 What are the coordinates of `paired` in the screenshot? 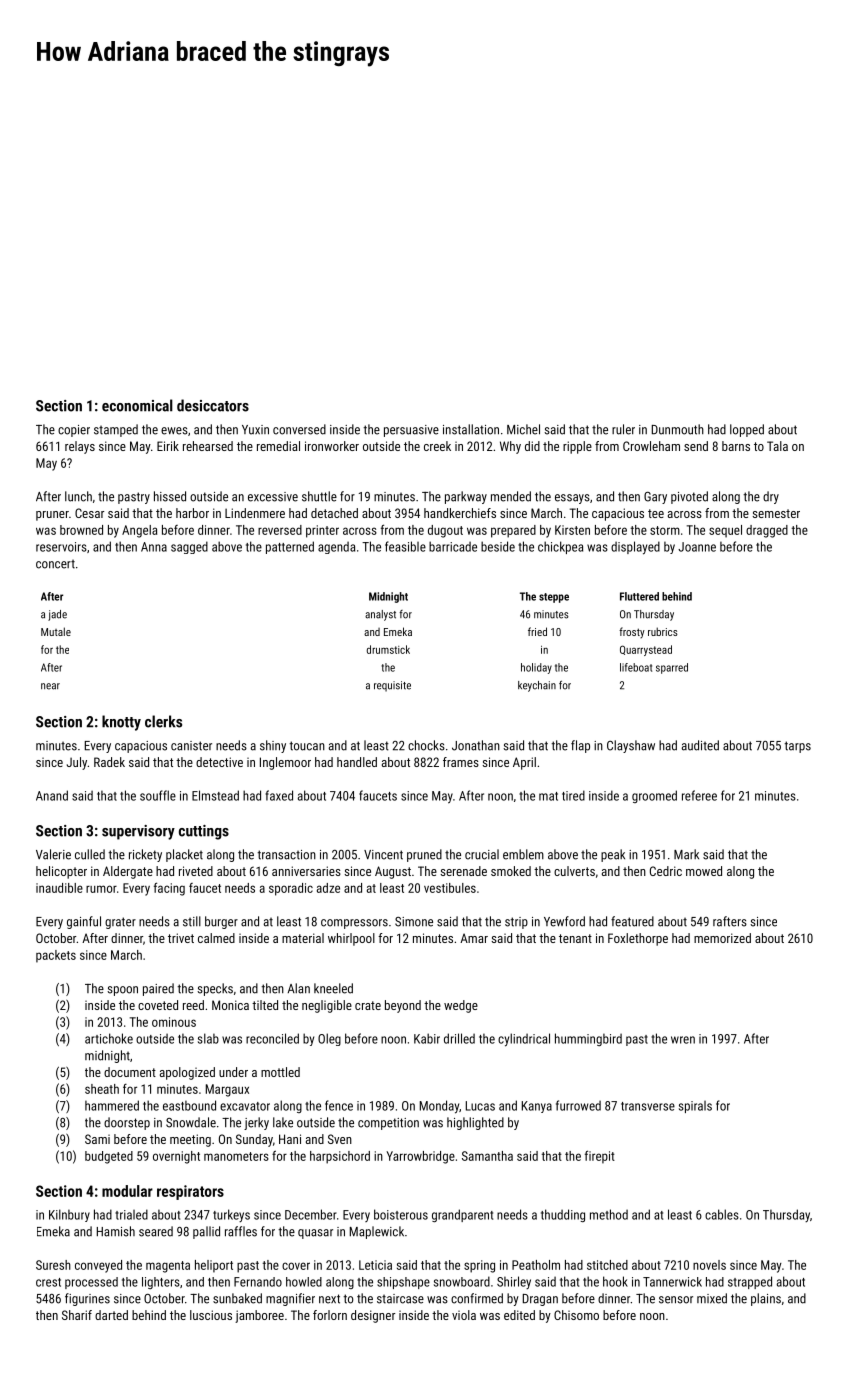 It's located at (158, 989).
